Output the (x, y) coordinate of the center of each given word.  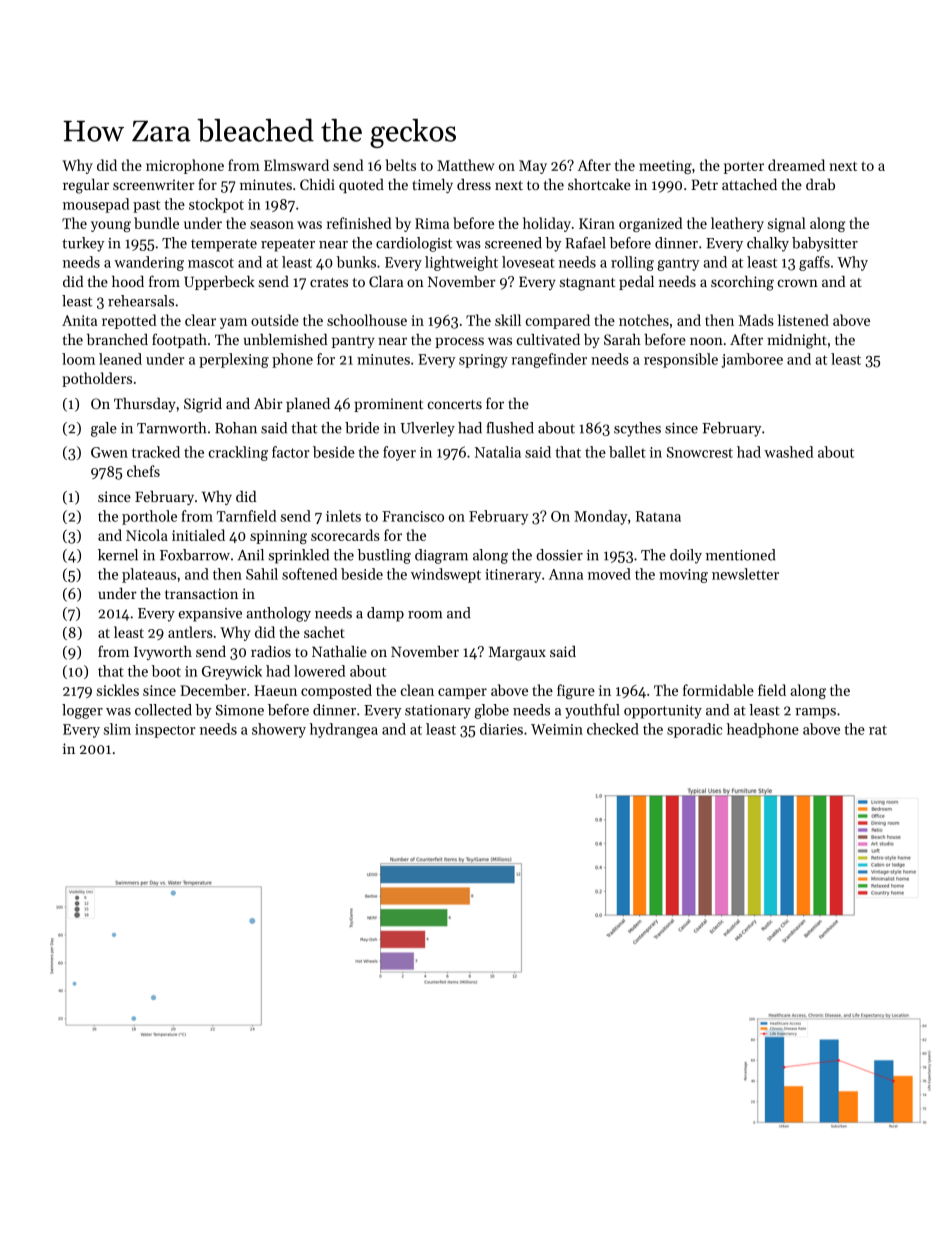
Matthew (466, 165)
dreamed (796, 165)
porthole (149, 517)
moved (609, 574)
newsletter (745, 574)
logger (82, 711)
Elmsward (296, 165)
